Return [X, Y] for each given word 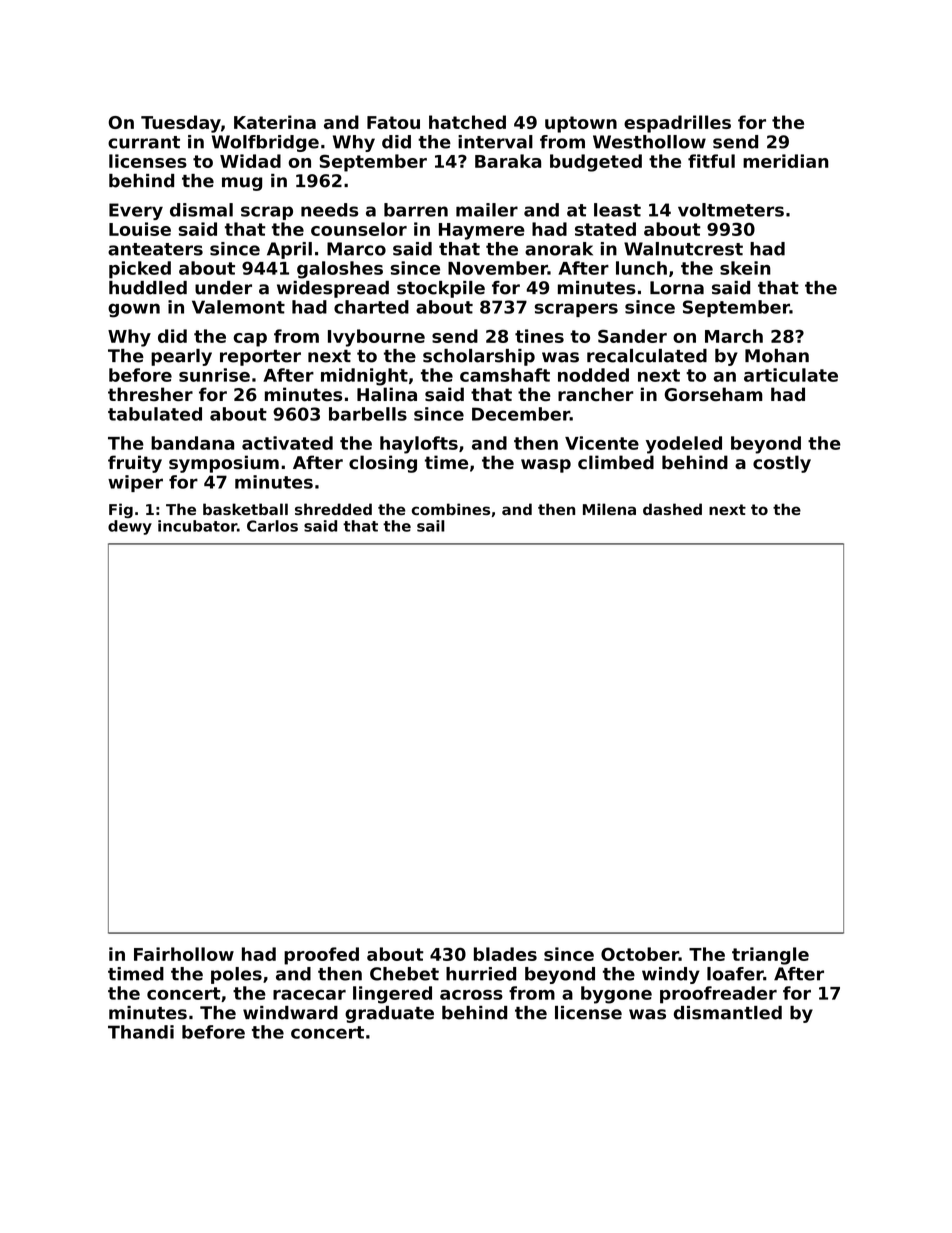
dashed [672, 509]
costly [782, 464]
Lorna [677, 288]
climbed [616, 462]
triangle [770, 956]
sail [431, 526]
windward [290, 1013]
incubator [197, 526]
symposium [224, 464]
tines [539, 336]
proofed [321, 956]
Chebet [404, 974]
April [289, 250]
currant [144, 142]
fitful [711, 161]
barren [416, 210]
